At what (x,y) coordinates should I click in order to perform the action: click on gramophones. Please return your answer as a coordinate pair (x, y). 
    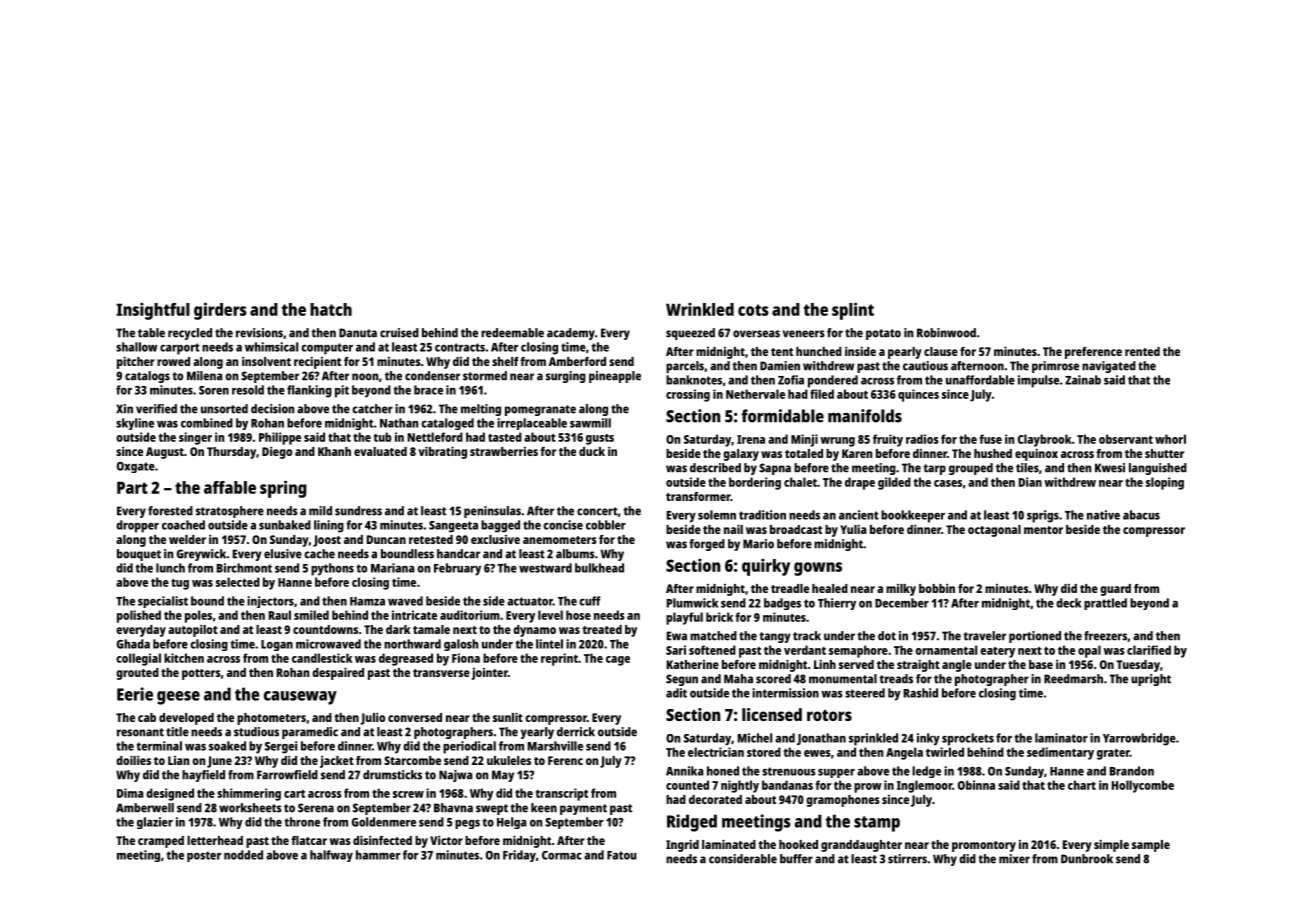
    Looking at the image, I should click on (843, 801).
